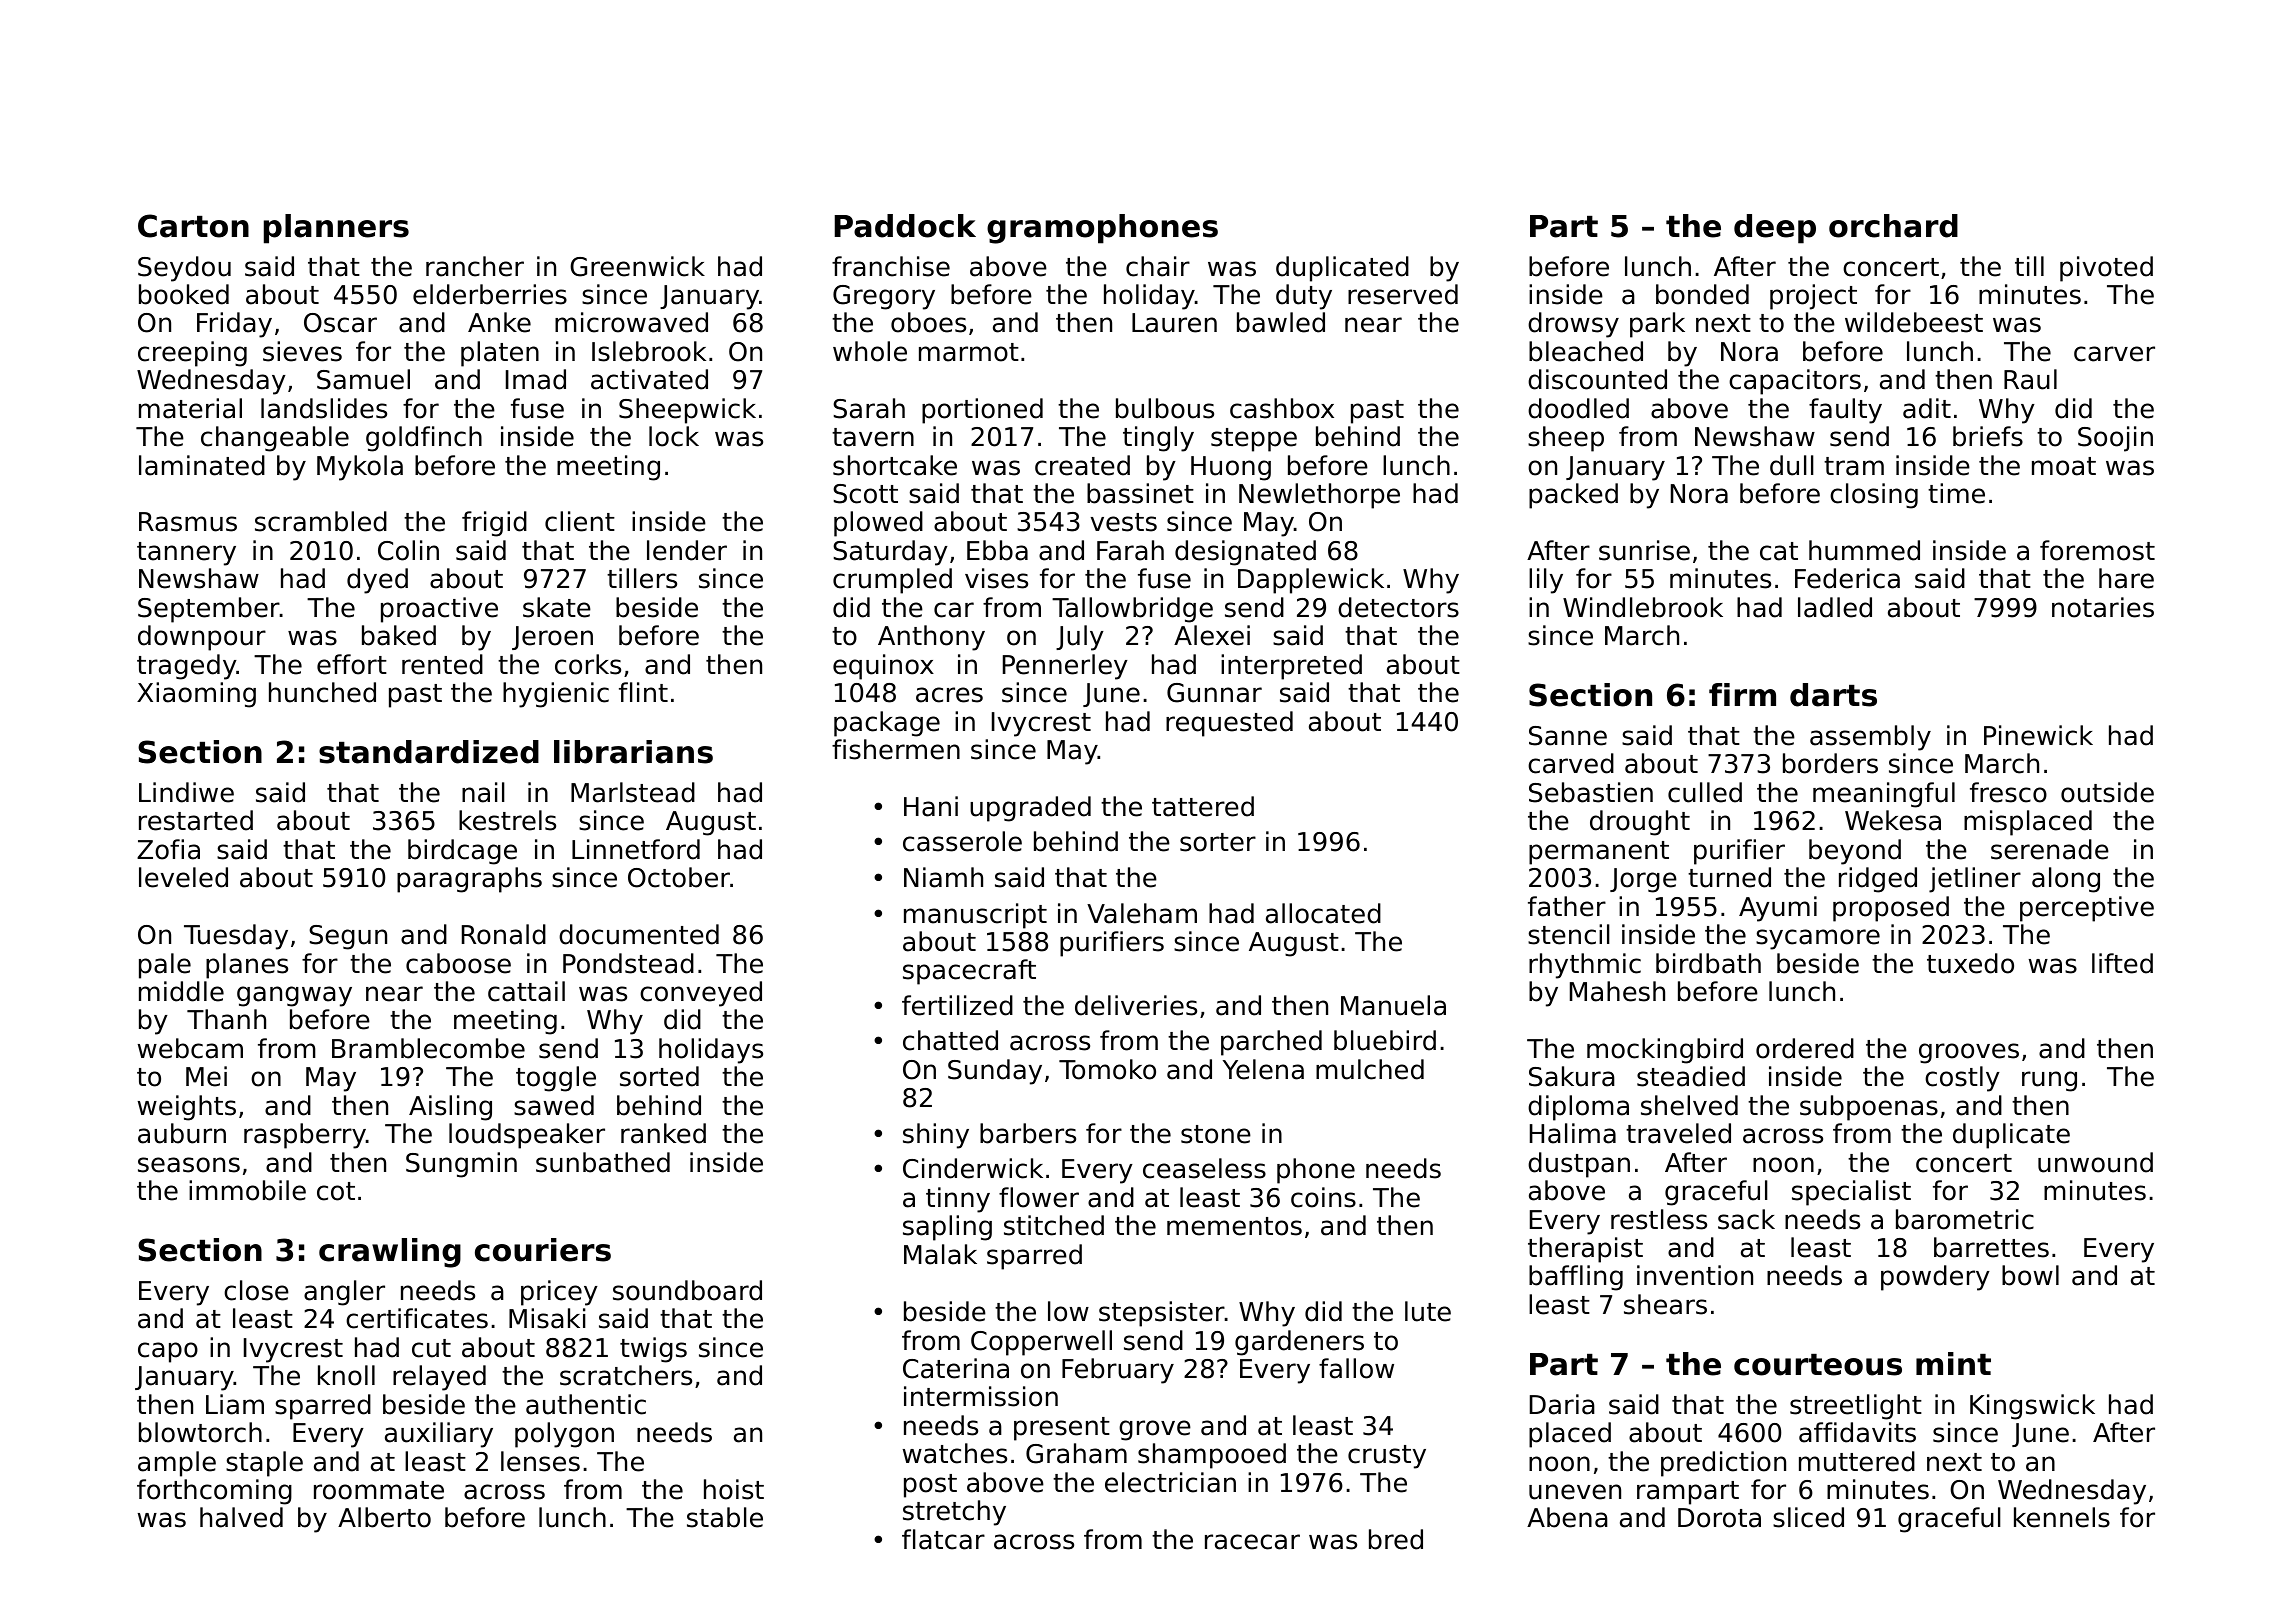  What do you see at coordinates (996, 578) in the page?
I see `vises` at bounding box center [996, 578].
